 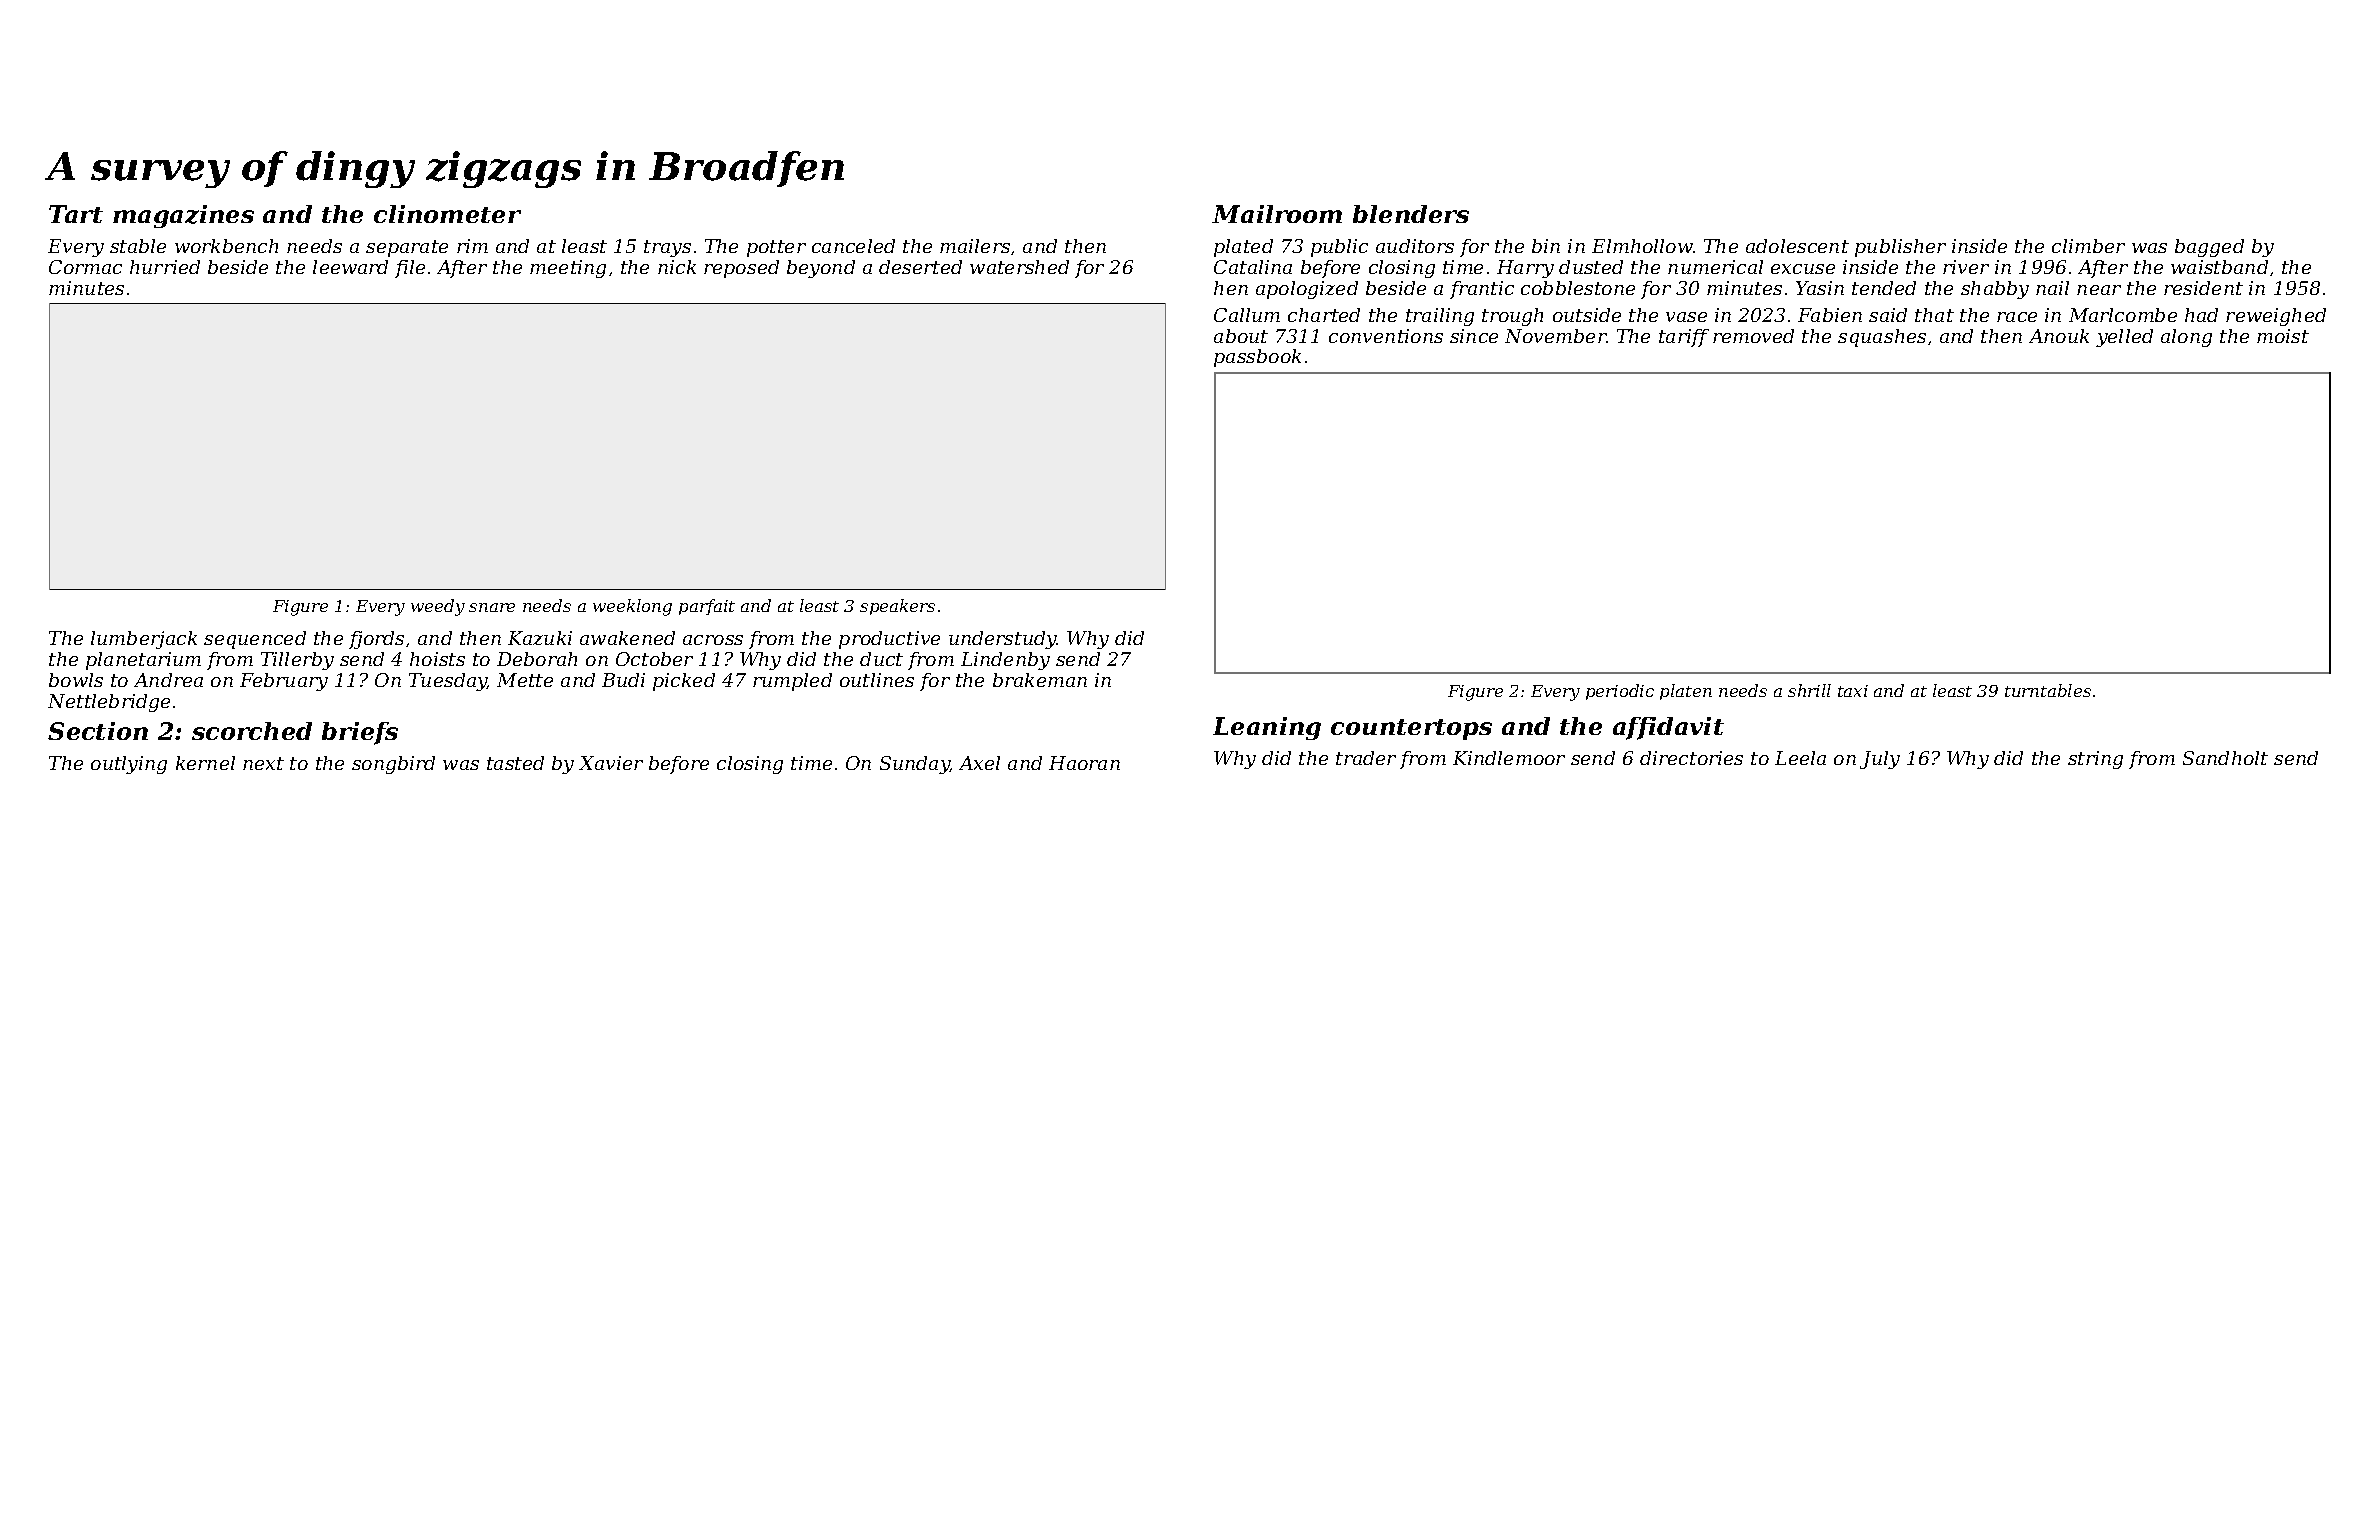 I want to click on taxi, so click(x=1853, y=691).
